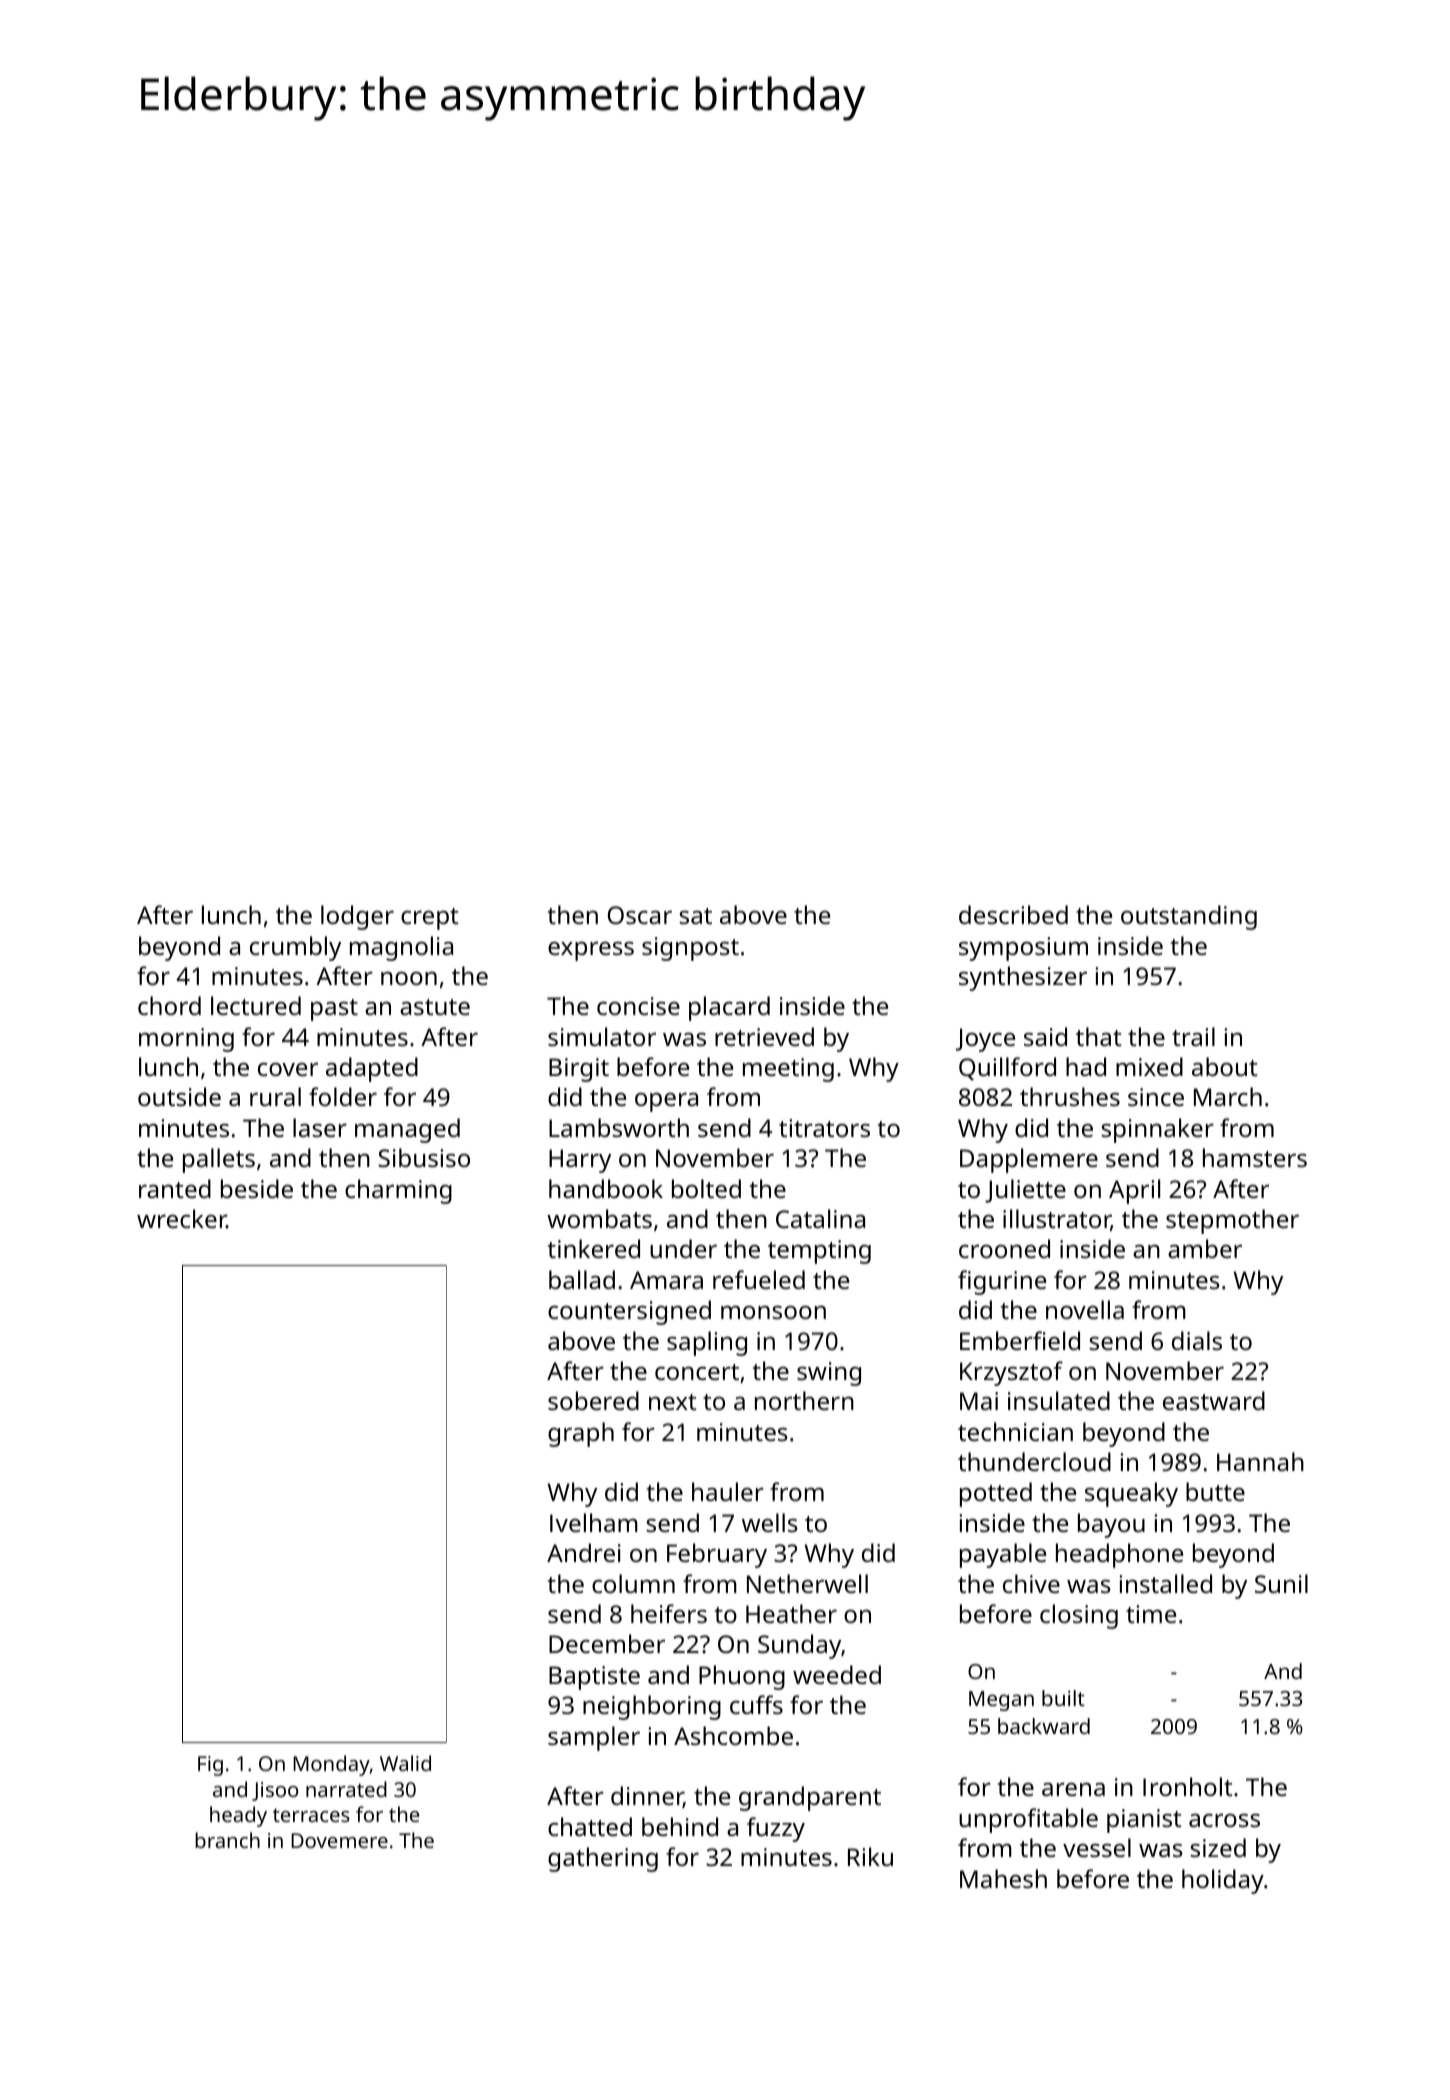 The height and width of the screenshot is (2100, 1450). Describe the element at coordinates (357, 917) in the screenshot. I see `lodger` at that location.
